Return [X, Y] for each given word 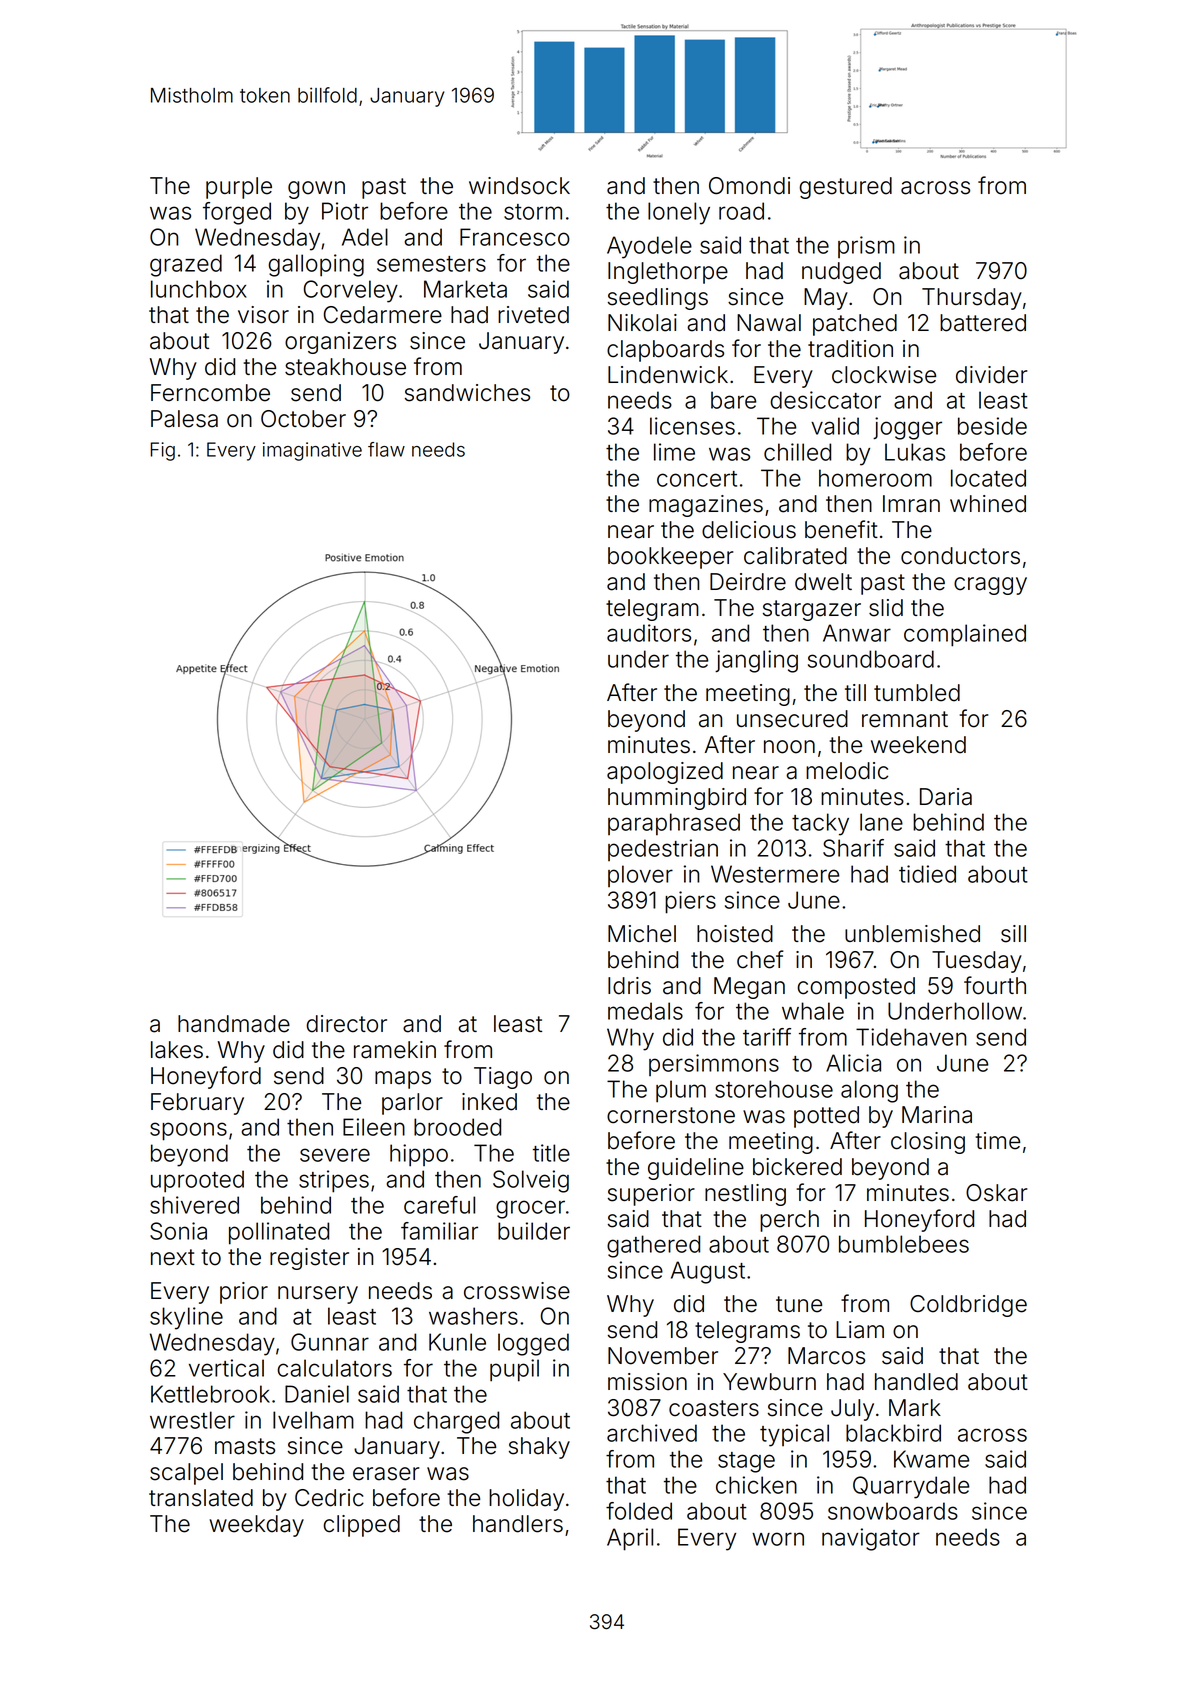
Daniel [317, 1394]
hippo [419, 1155]
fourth [995, 985]
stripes [334, 1181]
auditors [649, 633]
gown [316, 190]
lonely [679, 213]
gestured [845, 188]
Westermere [775, 874]
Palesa [184, 419]
